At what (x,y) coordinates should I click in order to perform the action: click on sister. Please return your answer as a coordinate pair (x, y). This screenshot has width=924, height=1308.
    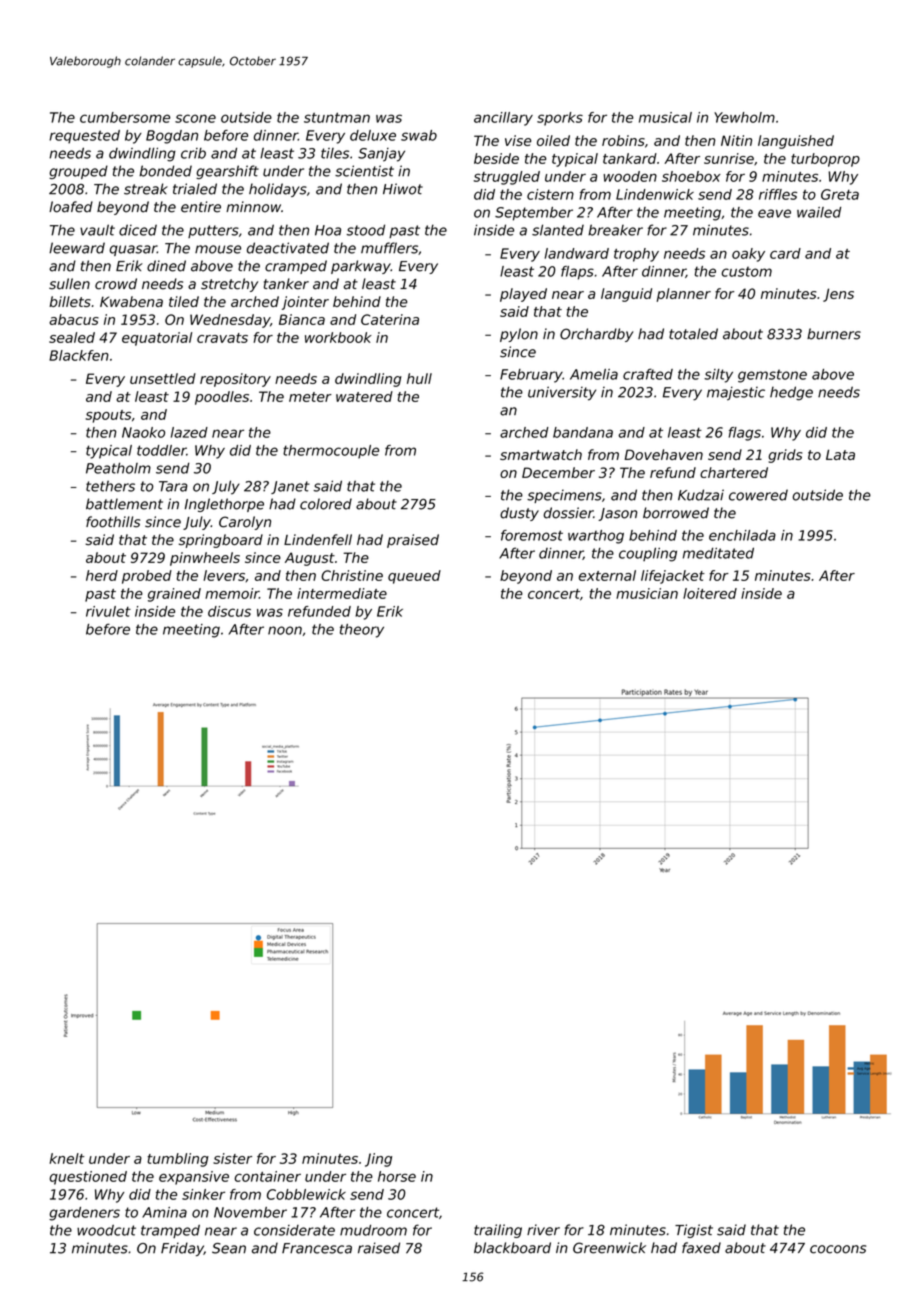
    Looking at the image, I should click on (232, 1158).
